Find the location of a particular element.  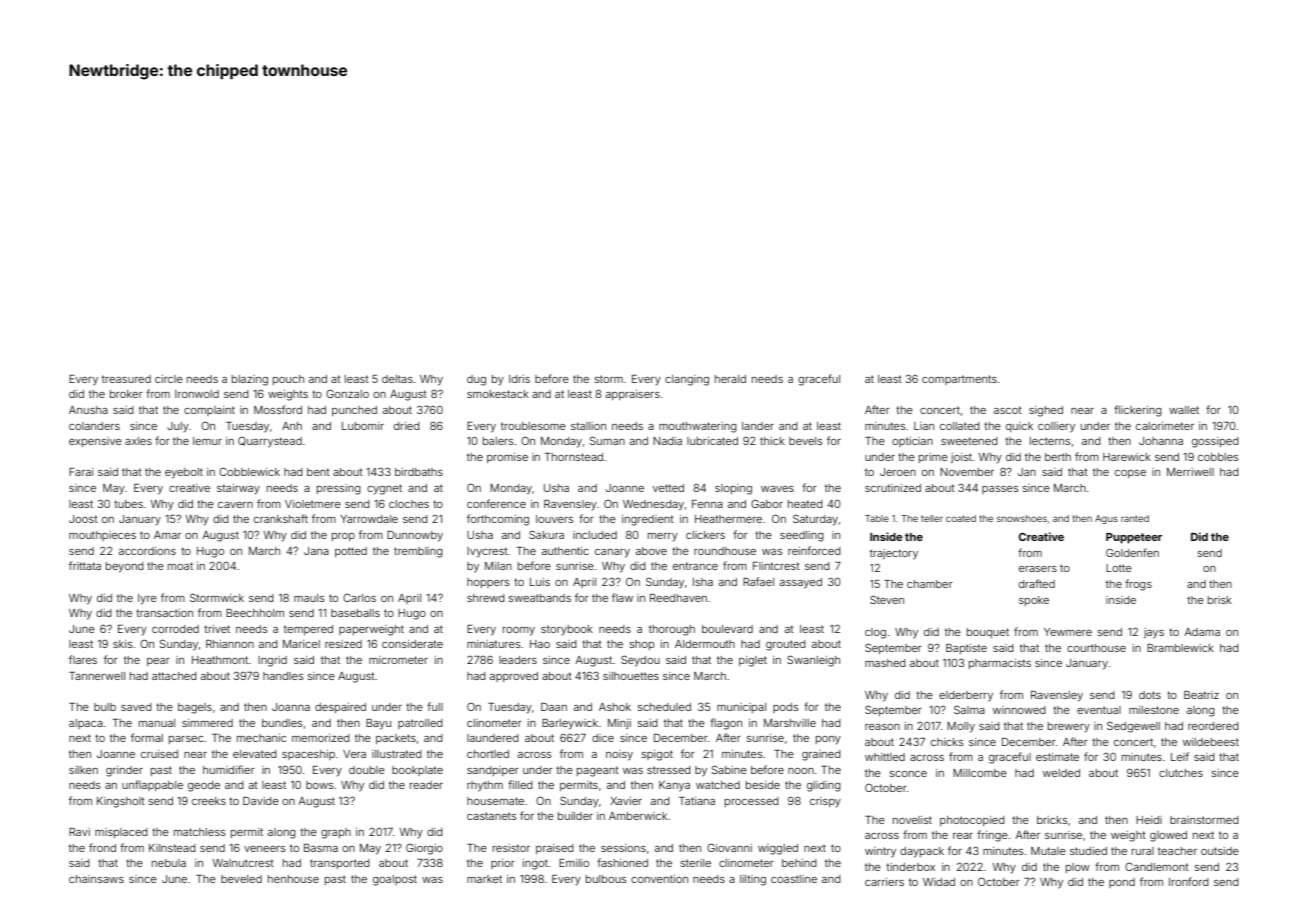

goalpost is located at coordinates (395, 880).
